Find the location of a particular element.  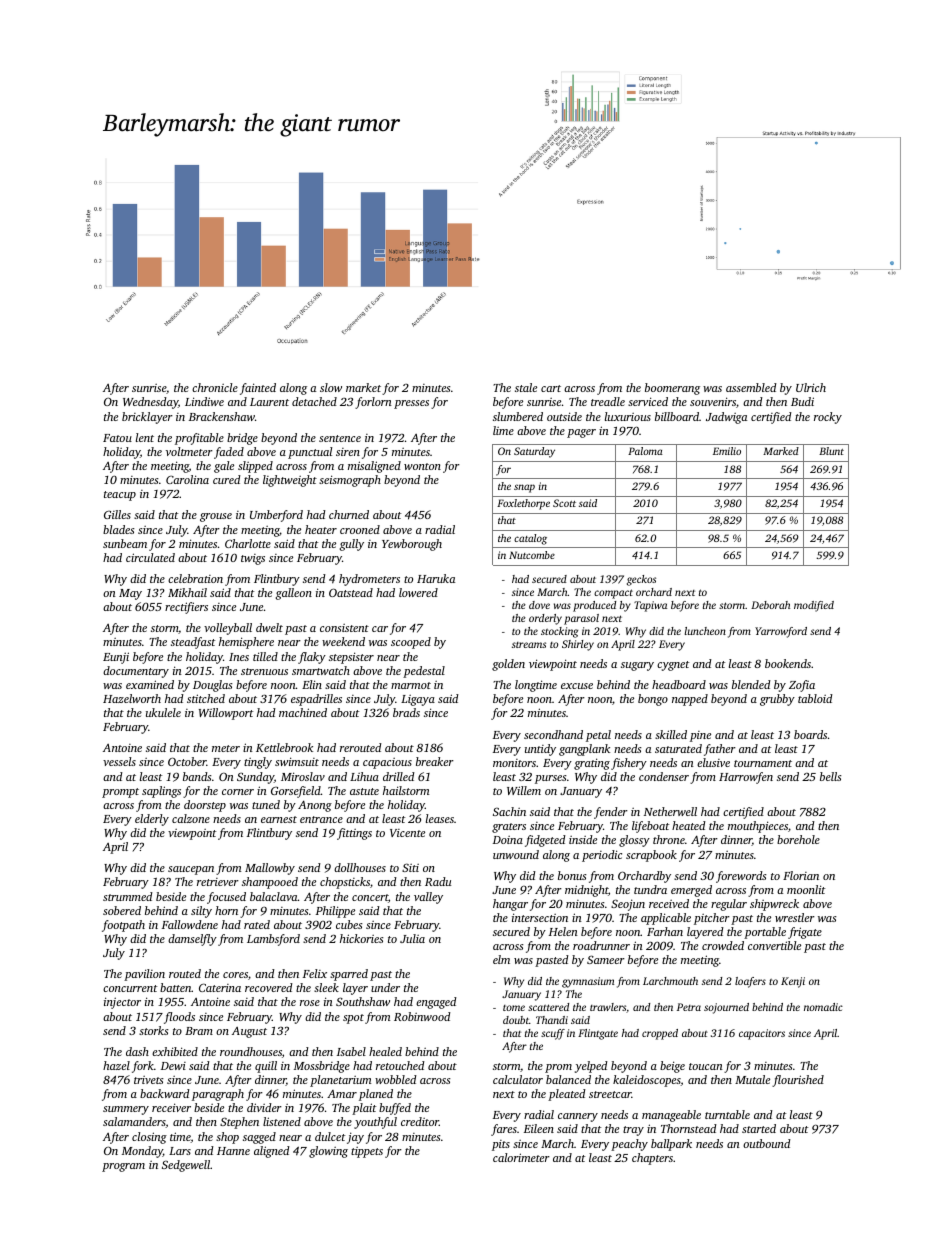

assembled is located at coordinates (751, 387).
